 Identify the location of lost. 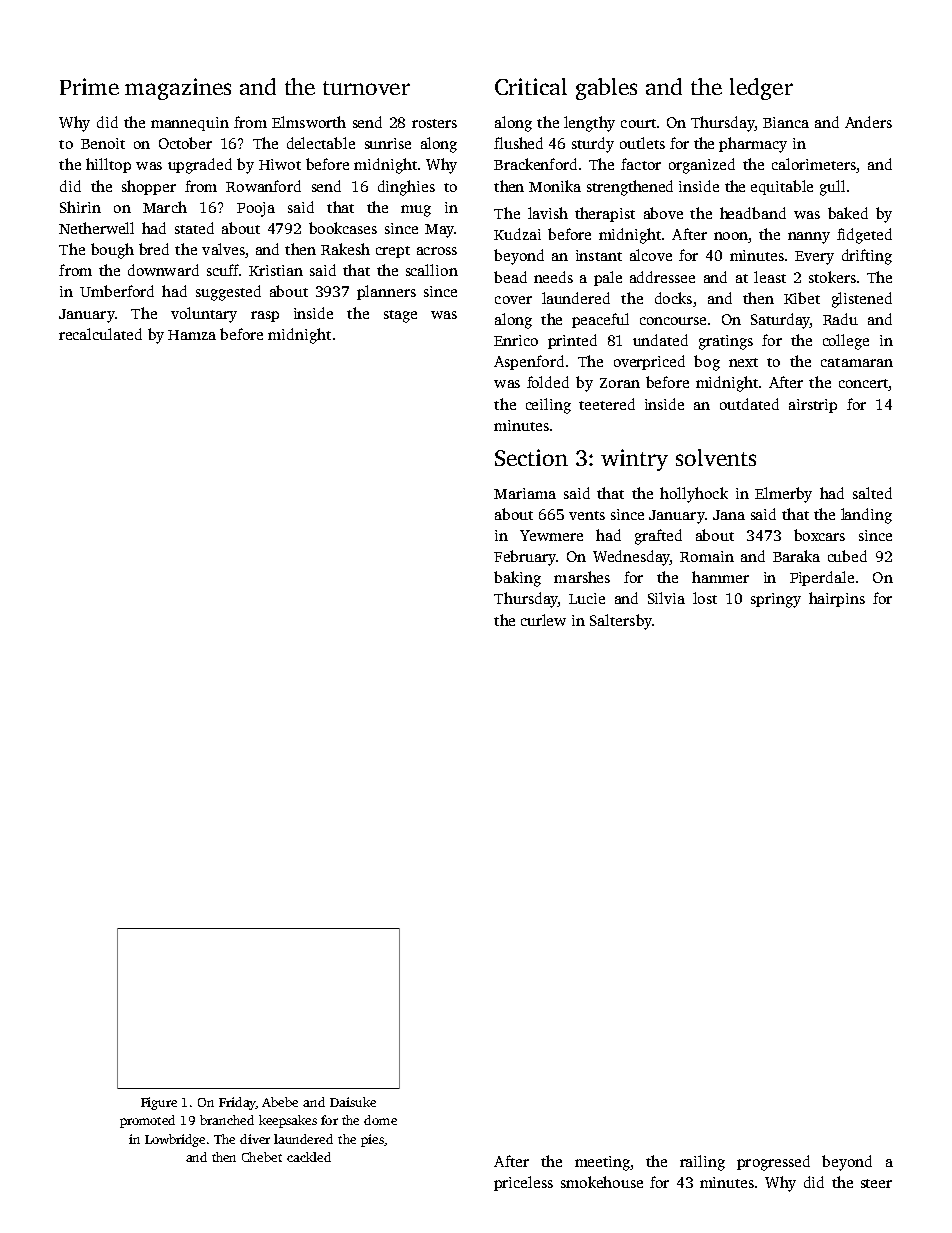
(705, 598).
